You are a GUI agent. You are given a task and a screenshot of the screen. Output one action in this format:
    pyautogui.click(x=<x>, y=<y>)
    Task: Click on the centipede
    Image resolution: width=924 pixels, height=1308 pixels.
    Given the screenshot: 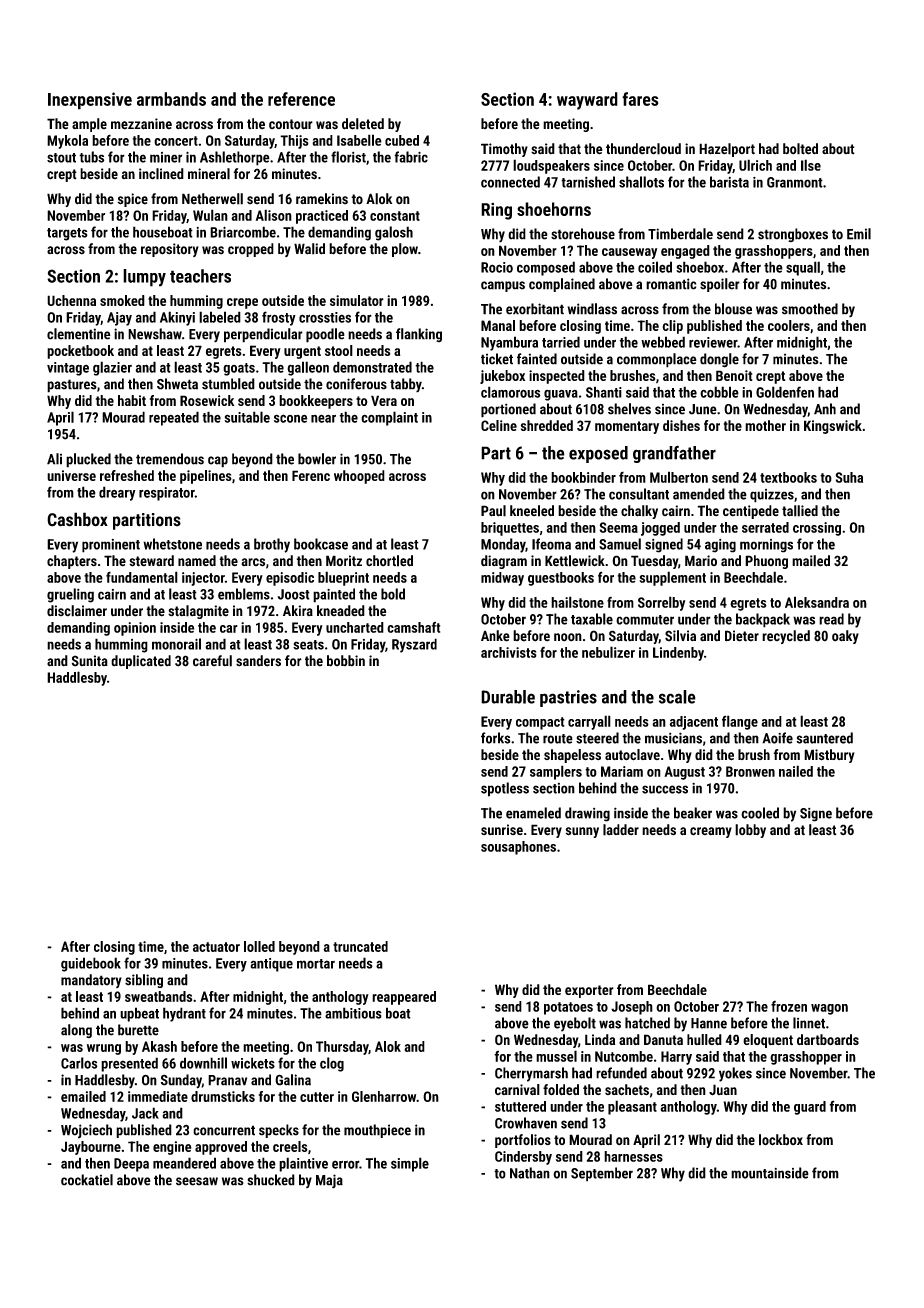 What is the action you would take?
    pyautogui.click(x=751, y=512)
